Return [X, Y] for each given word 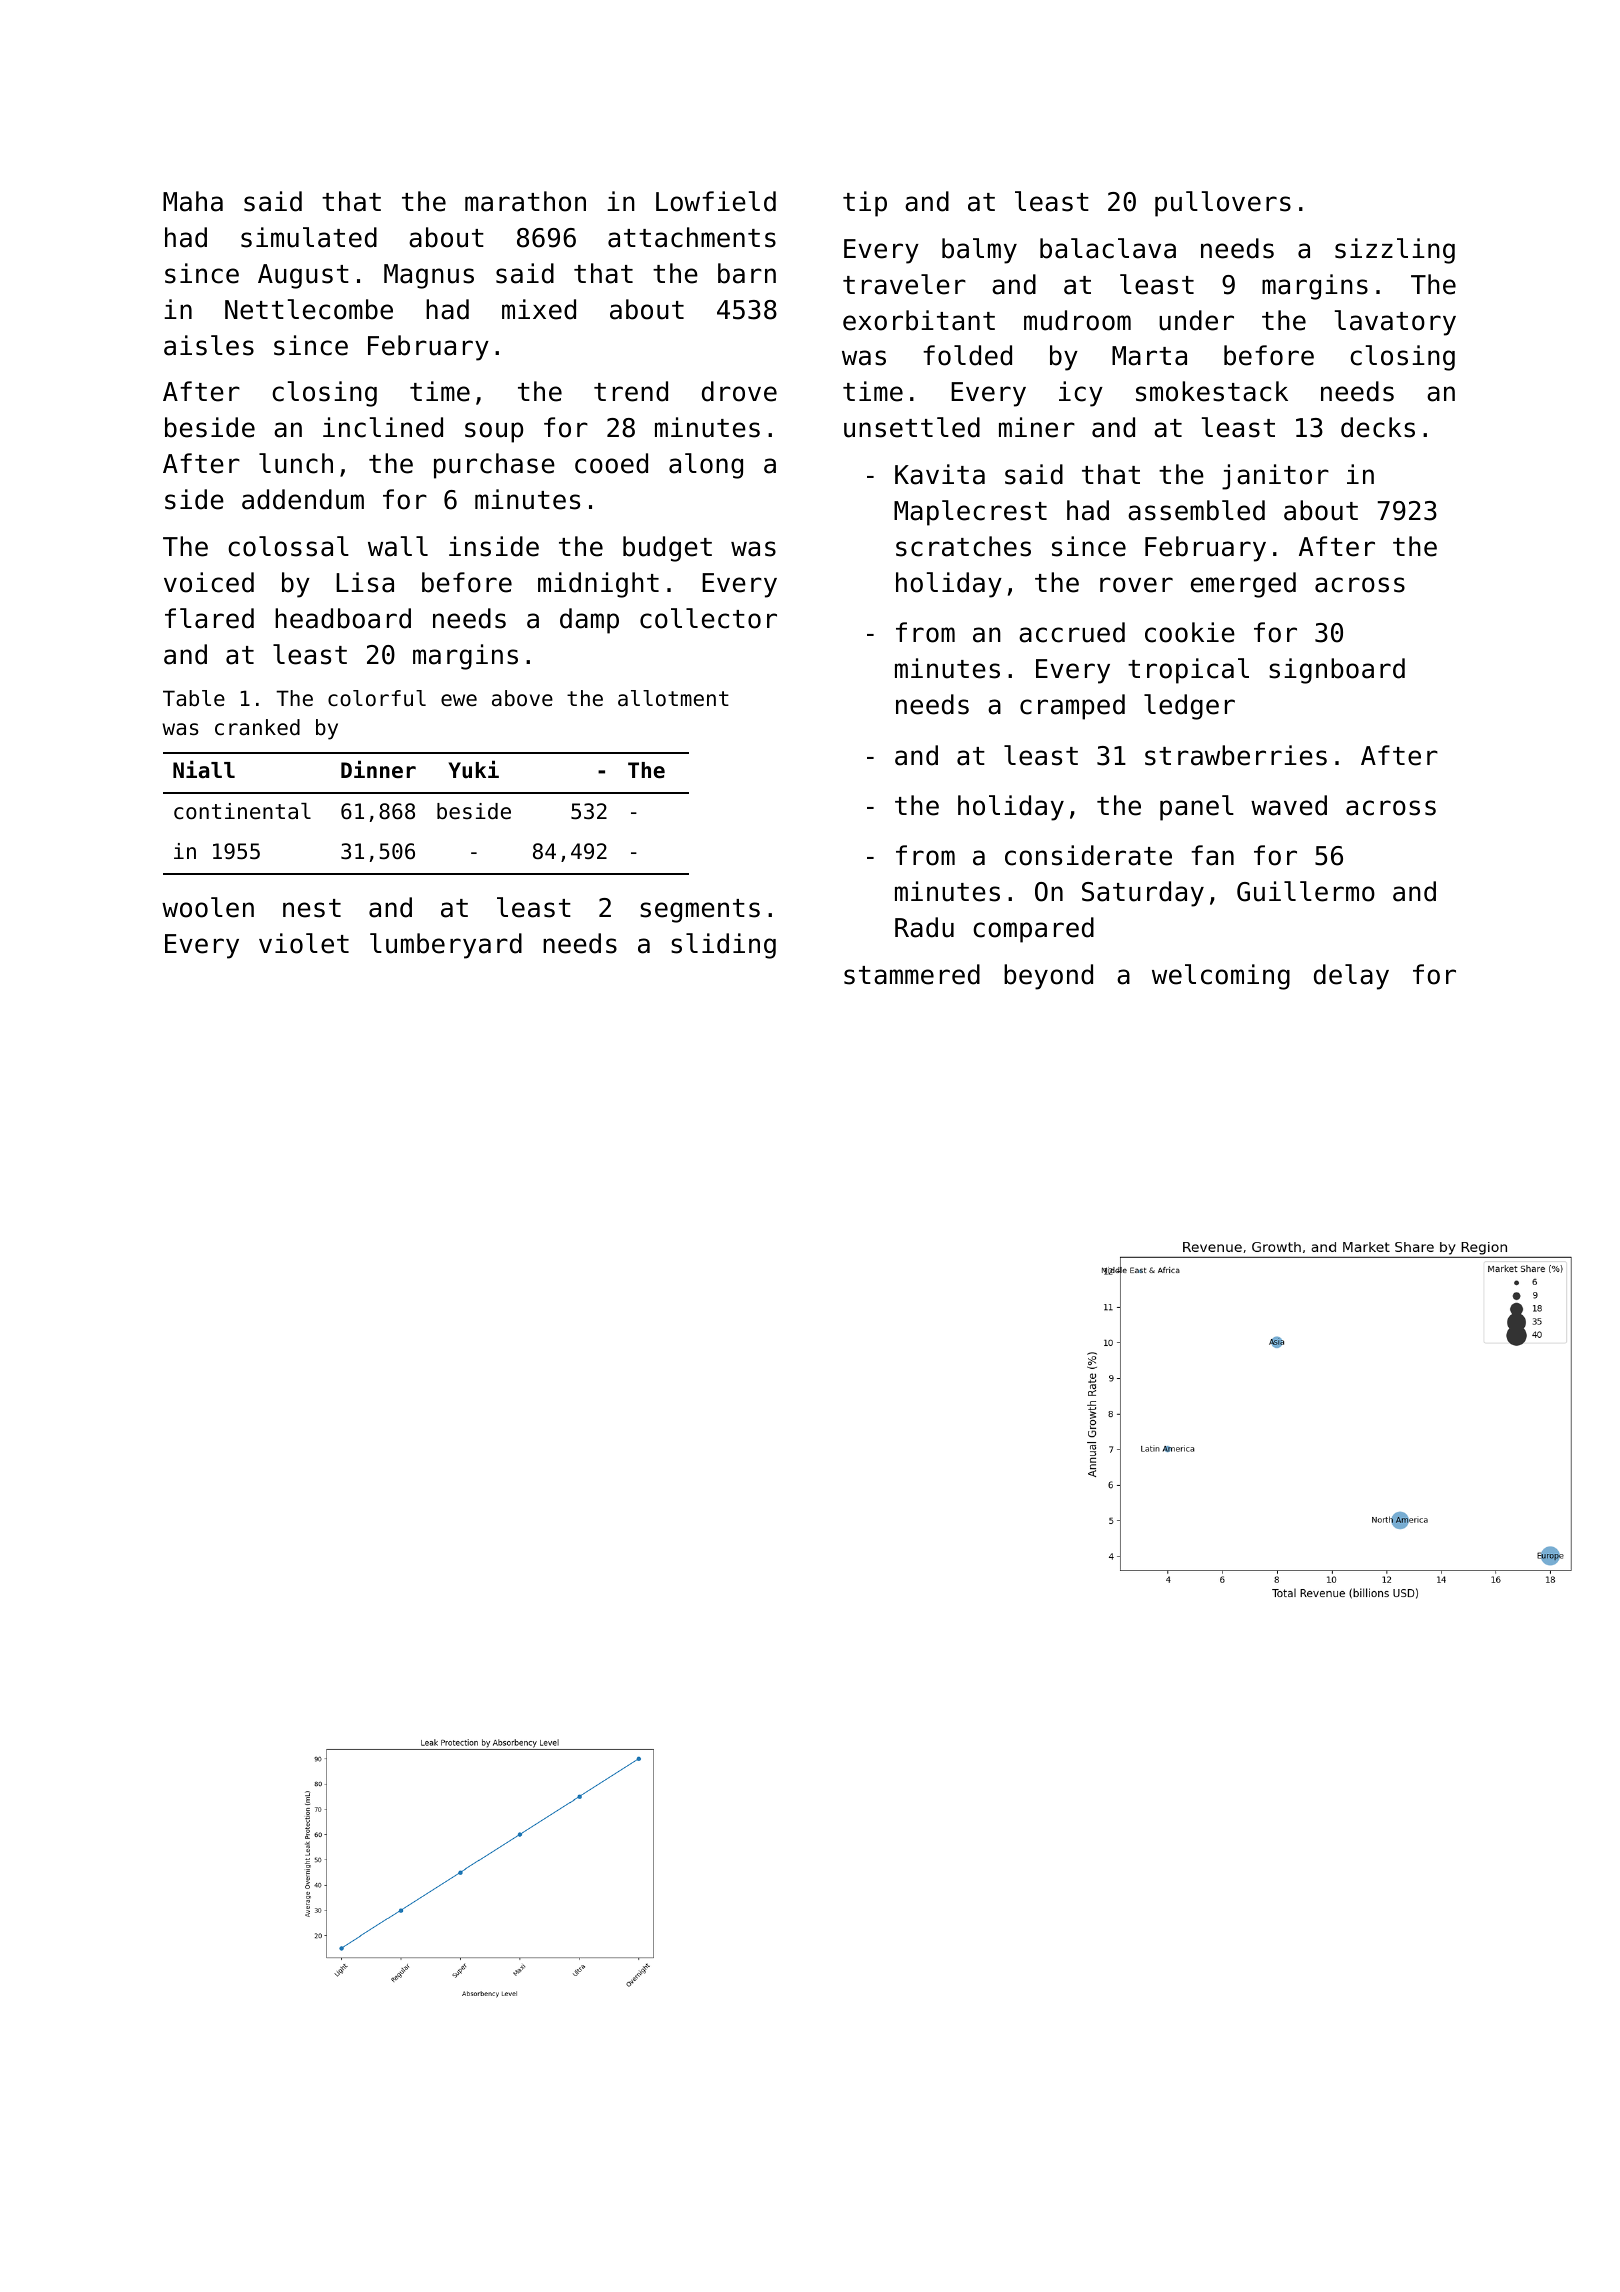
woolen [208, 907]
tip [865, 204]
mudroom [1077, 320]
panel [1197, 808]
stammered [912, 974]
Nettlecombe [309, 309]
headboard [343, 618]
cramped [1072, 707]
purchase [494, 466]
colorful [377, 698]
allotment [673, 698]
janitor [1275, 477]
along [706, 466]
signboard [1337, 671]
